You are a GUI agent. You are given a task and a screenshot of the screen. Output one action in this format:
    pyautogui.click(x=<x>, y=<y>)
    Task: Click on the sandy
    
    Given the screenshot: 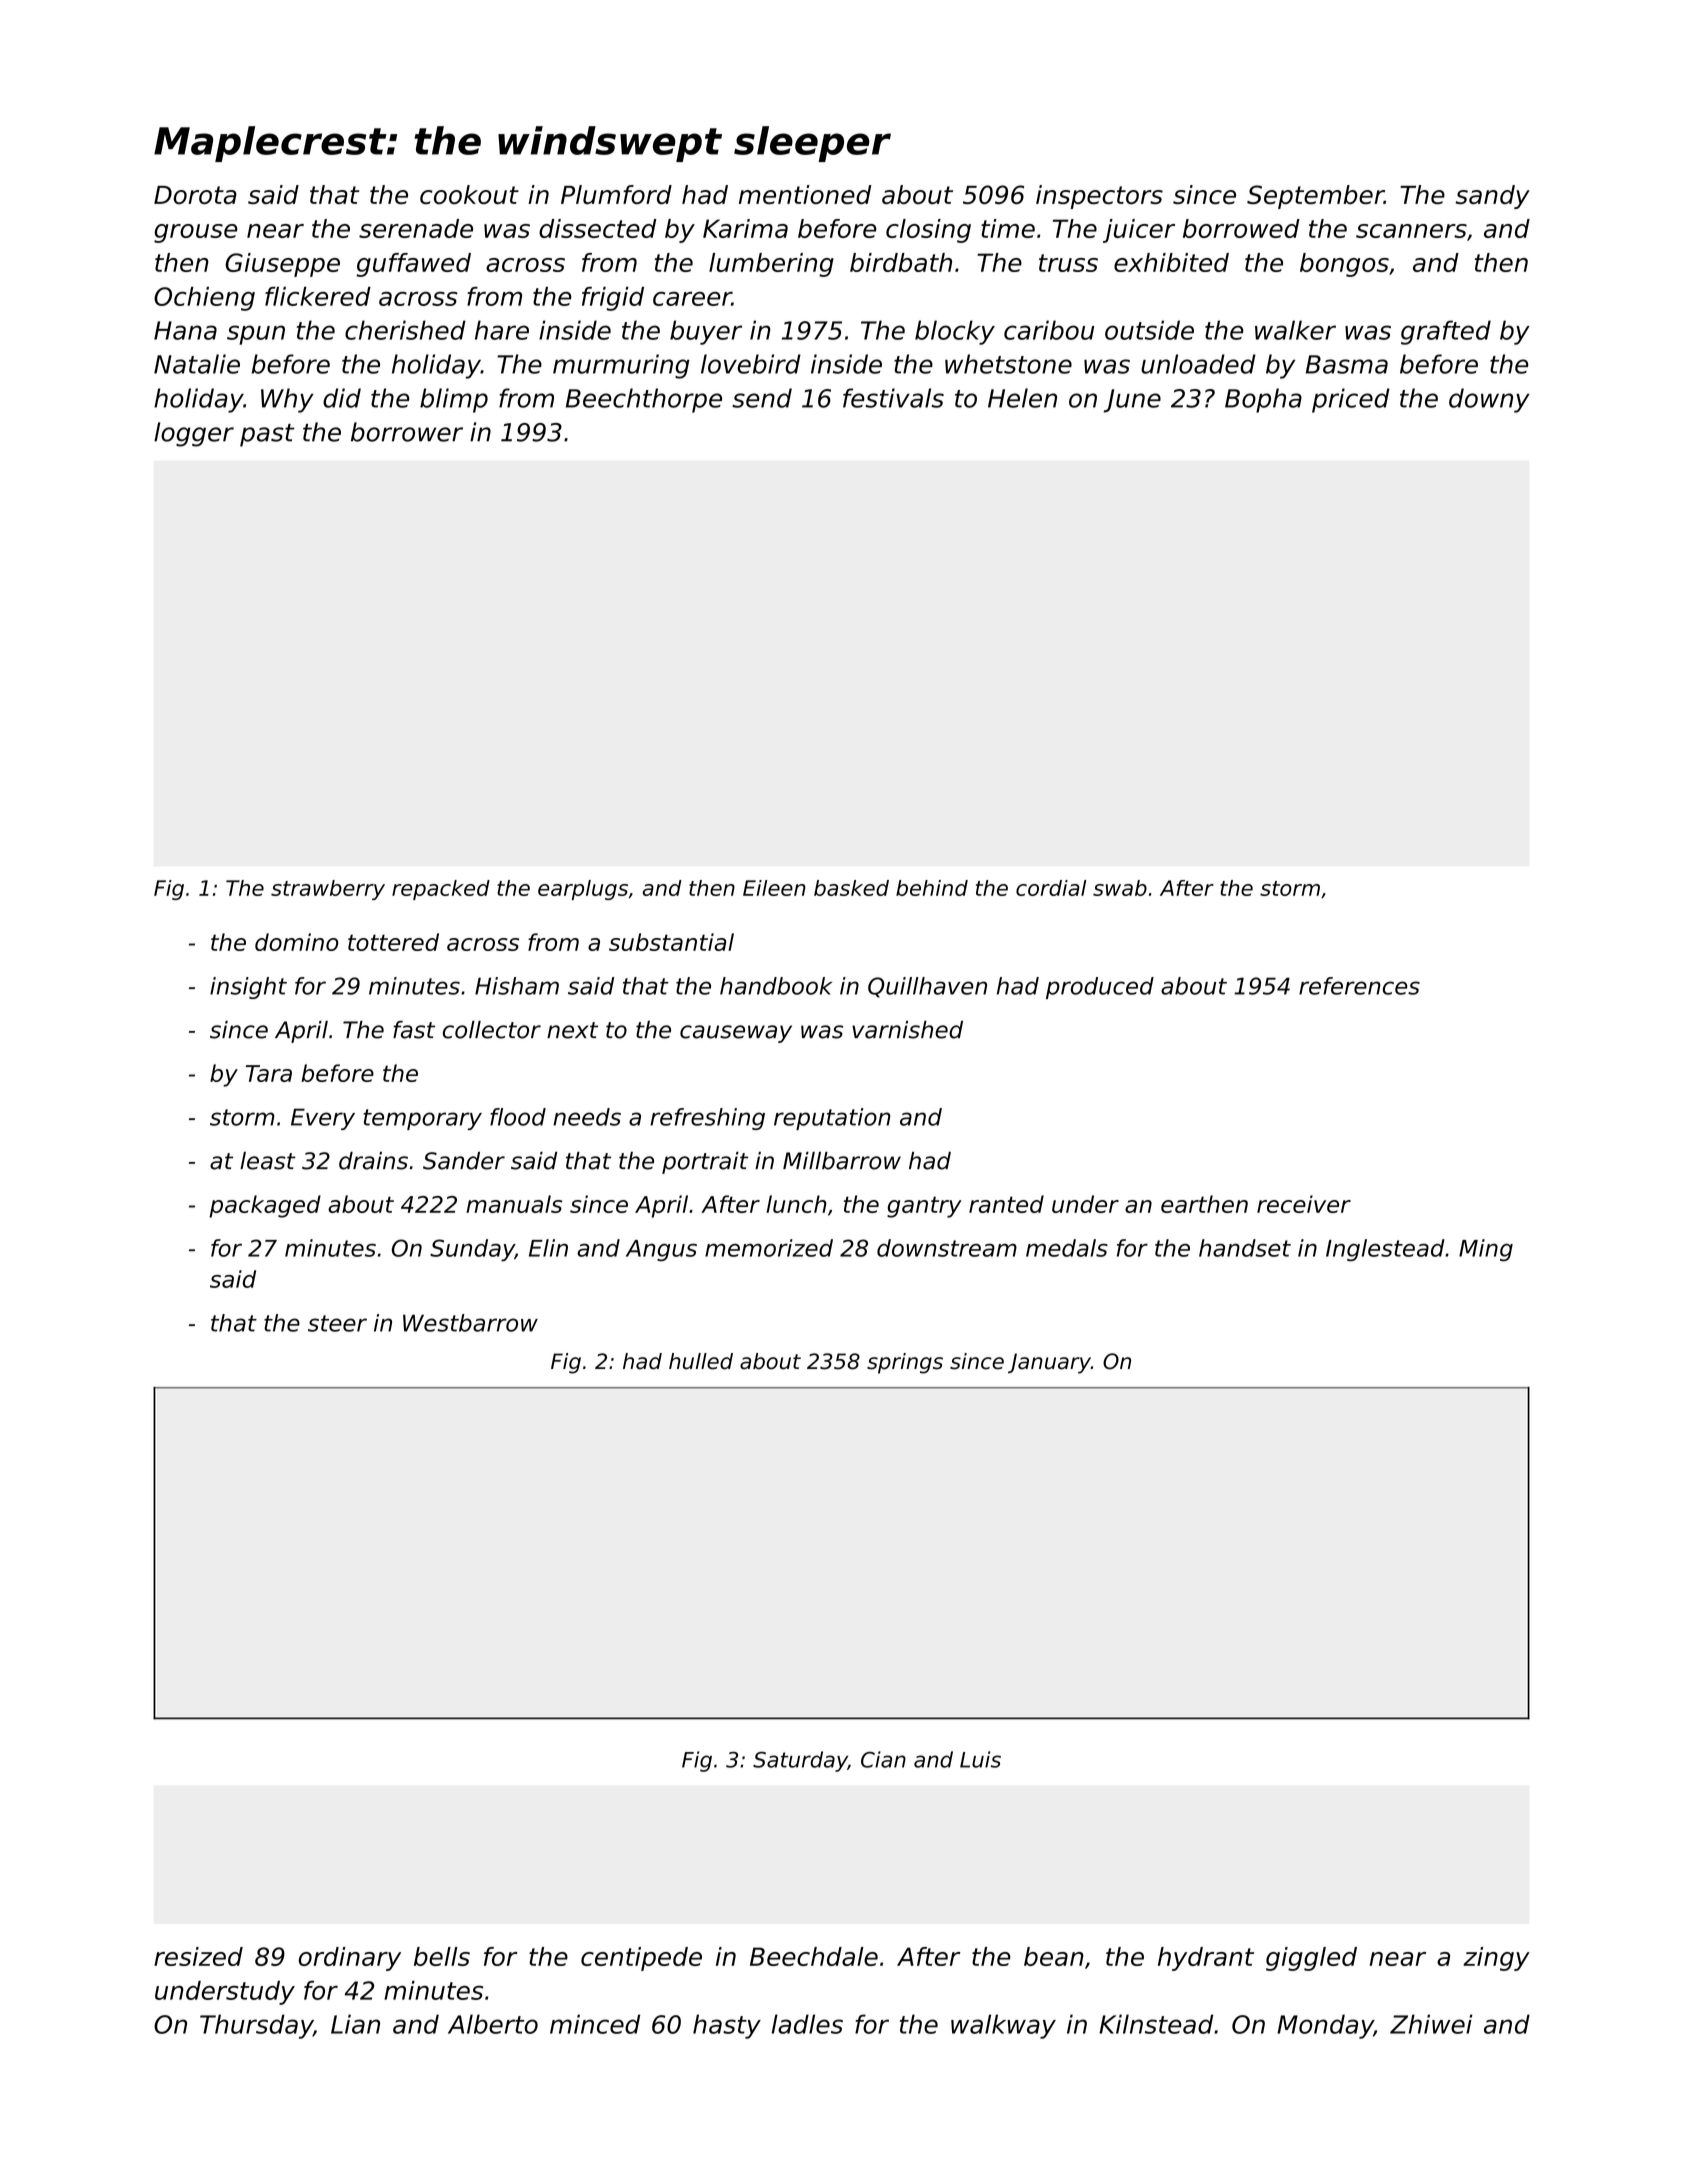 What is the action you would take?
    pyautogui.click(x=1493, y=197)
